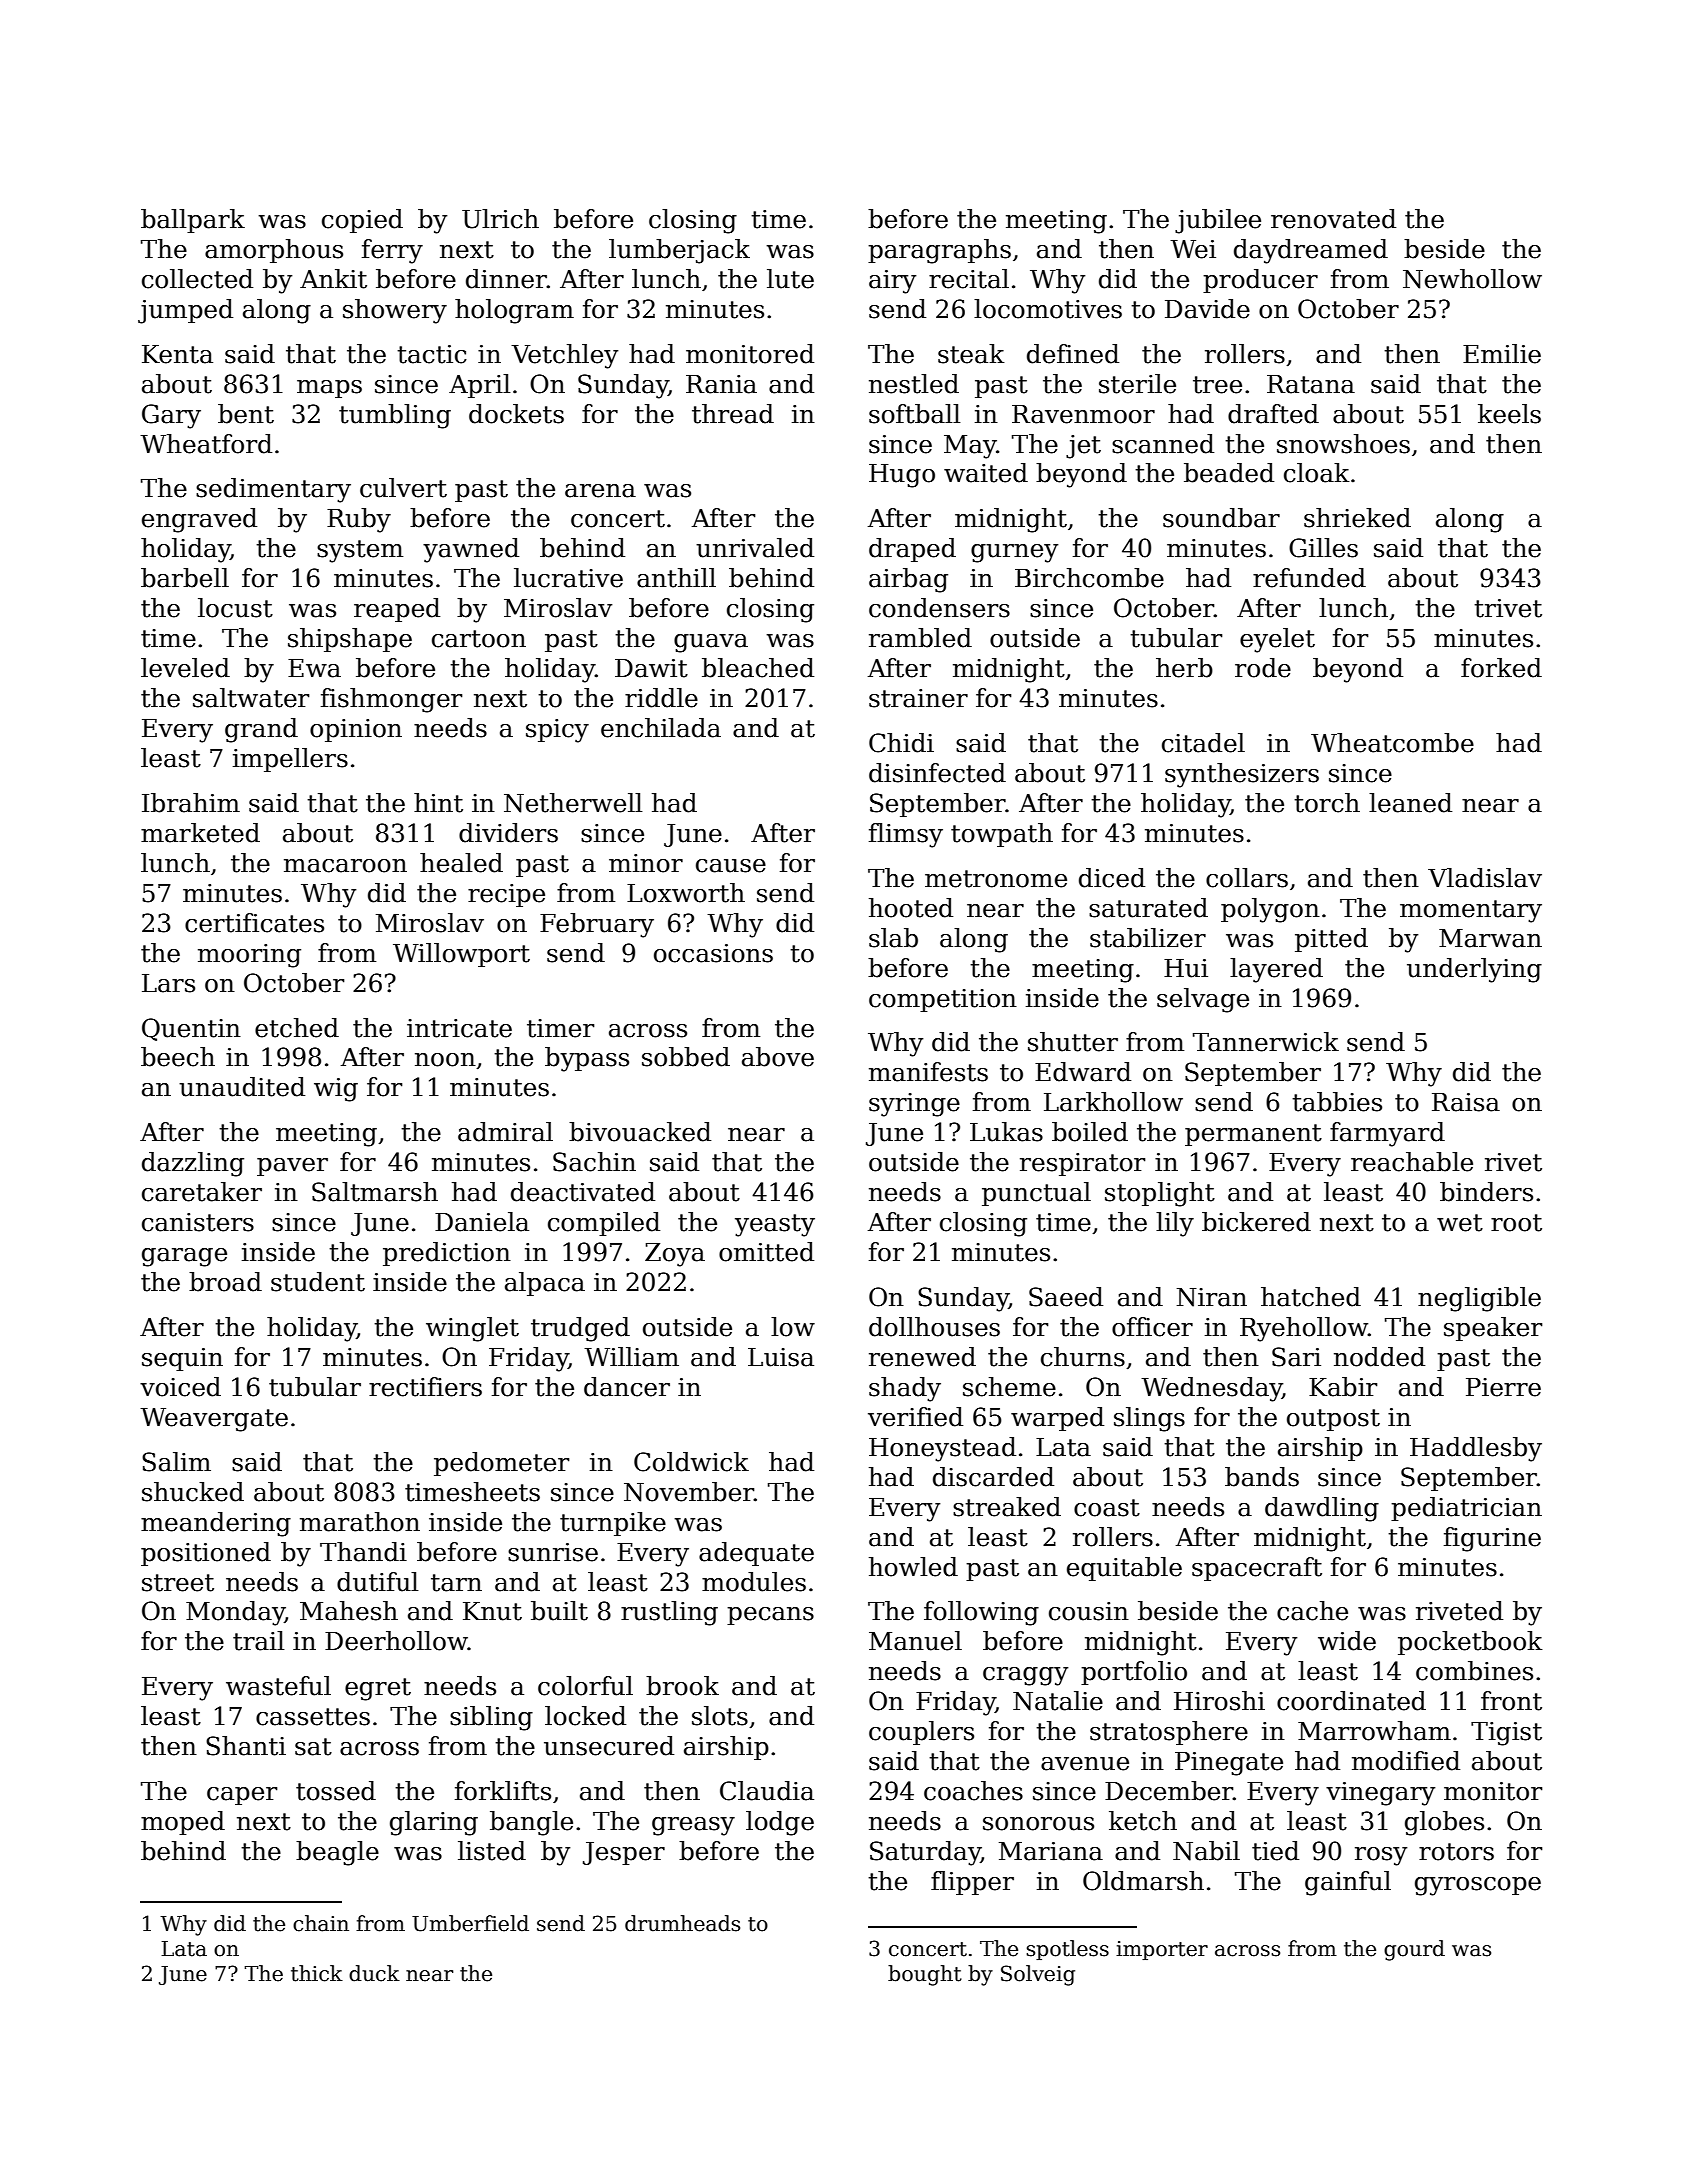 The height and width of the page is (2178, 1683). I want to click on jubilee, so click(1218, 221).
